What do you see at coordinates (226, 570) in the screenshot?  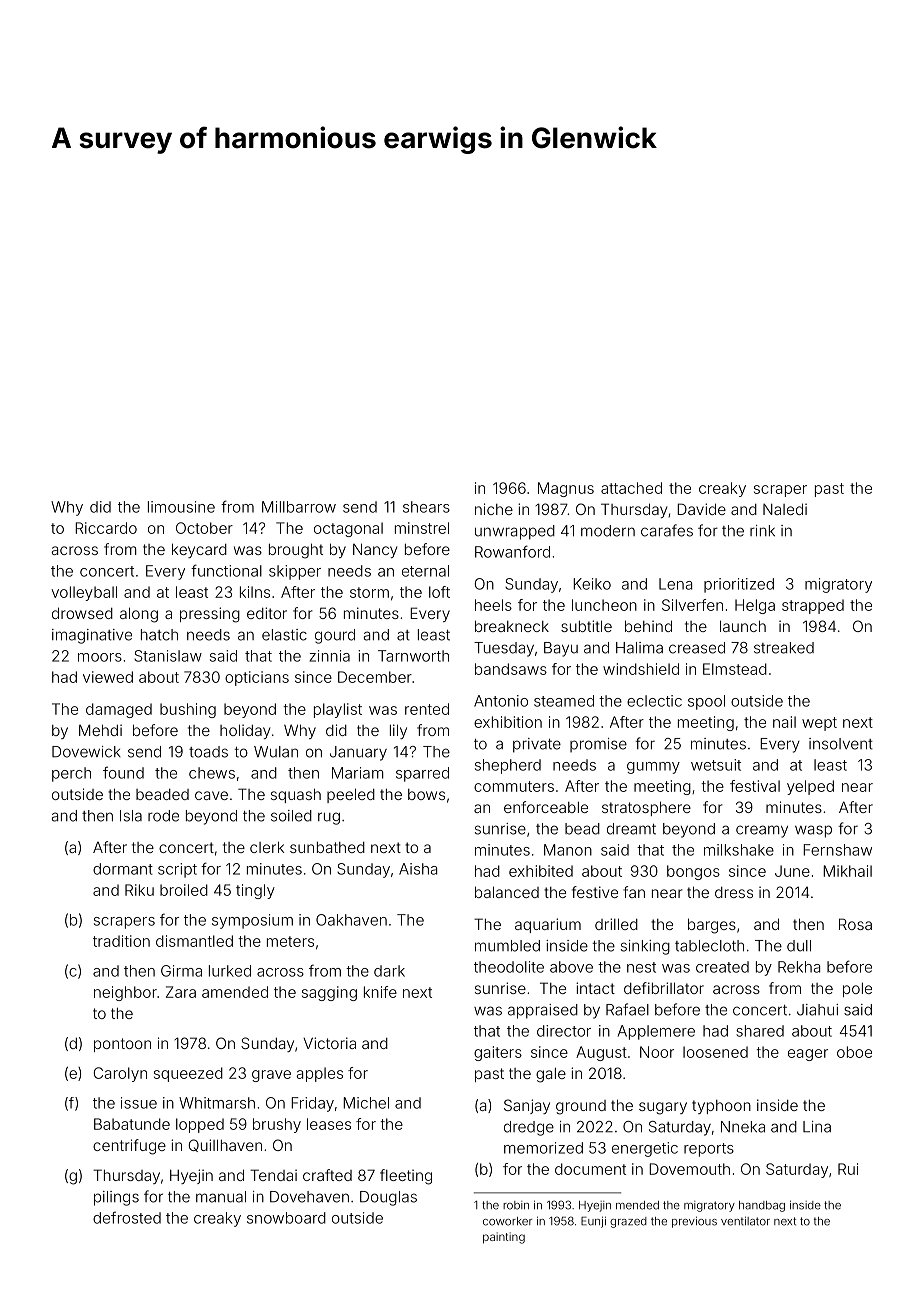 I see `functional` at bounding box center [226, 570].
